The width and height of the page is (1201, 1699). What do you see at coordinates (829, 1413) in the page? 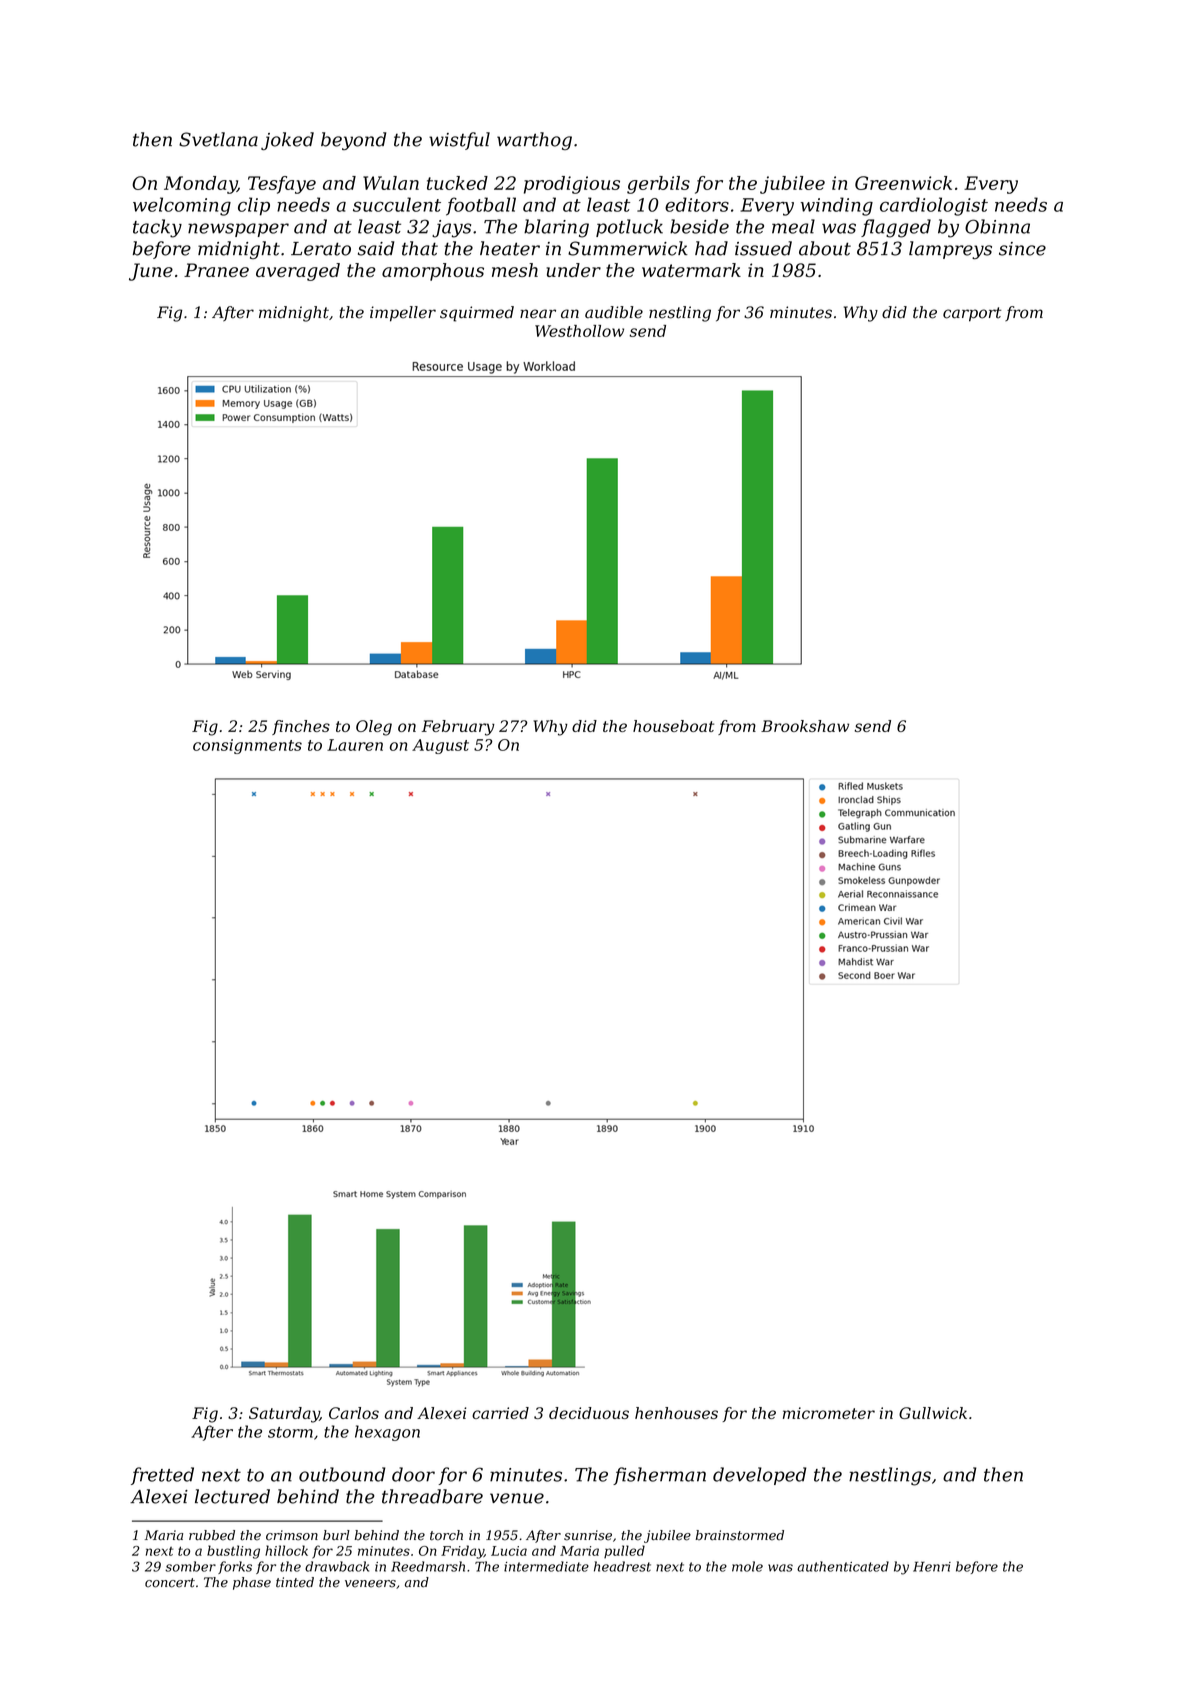
I see `micrometer` at bounding box center [829, 1413].
